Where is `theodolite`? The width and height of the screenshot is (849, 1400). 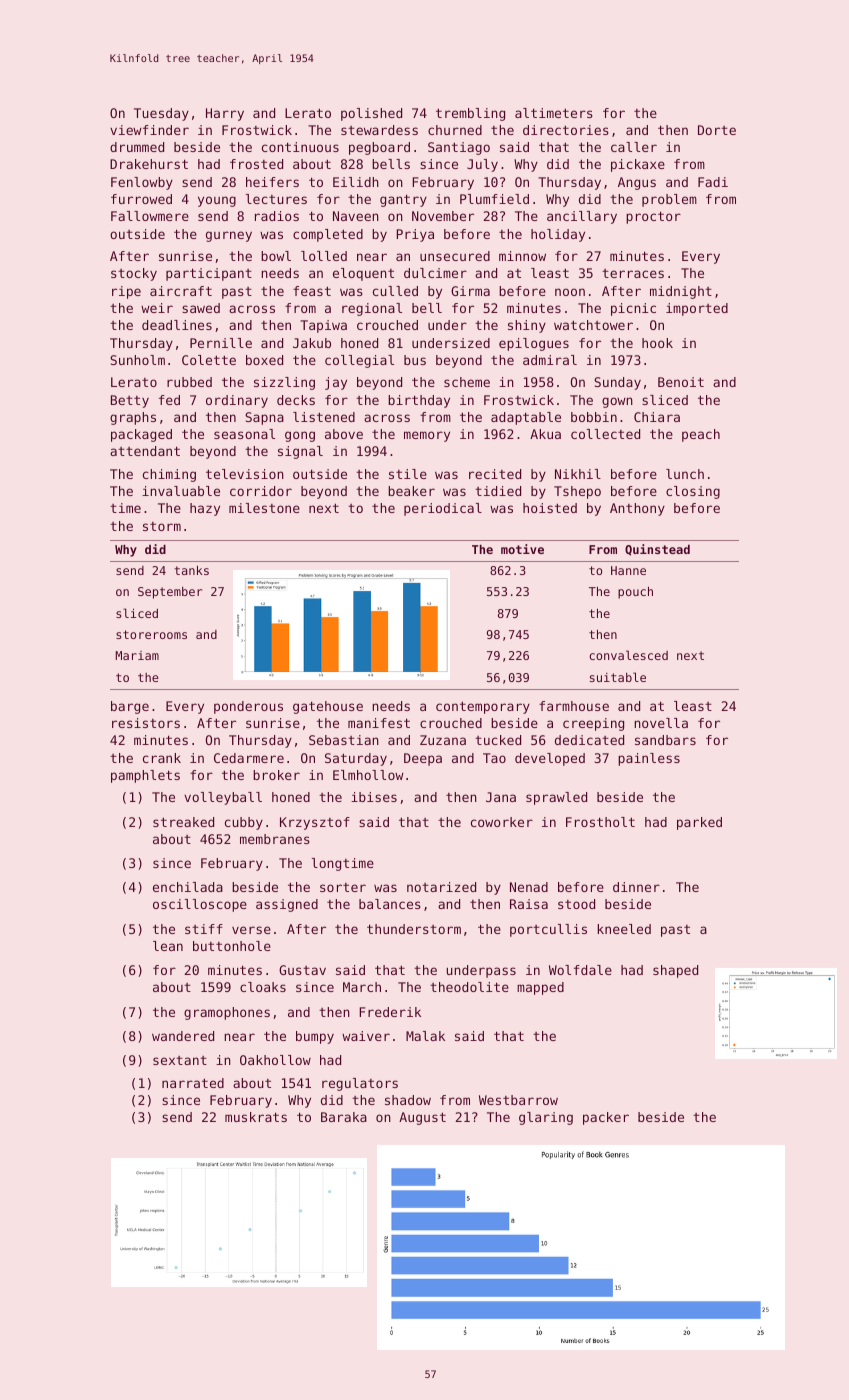
theodolite is located at coordinates (469, 987).
